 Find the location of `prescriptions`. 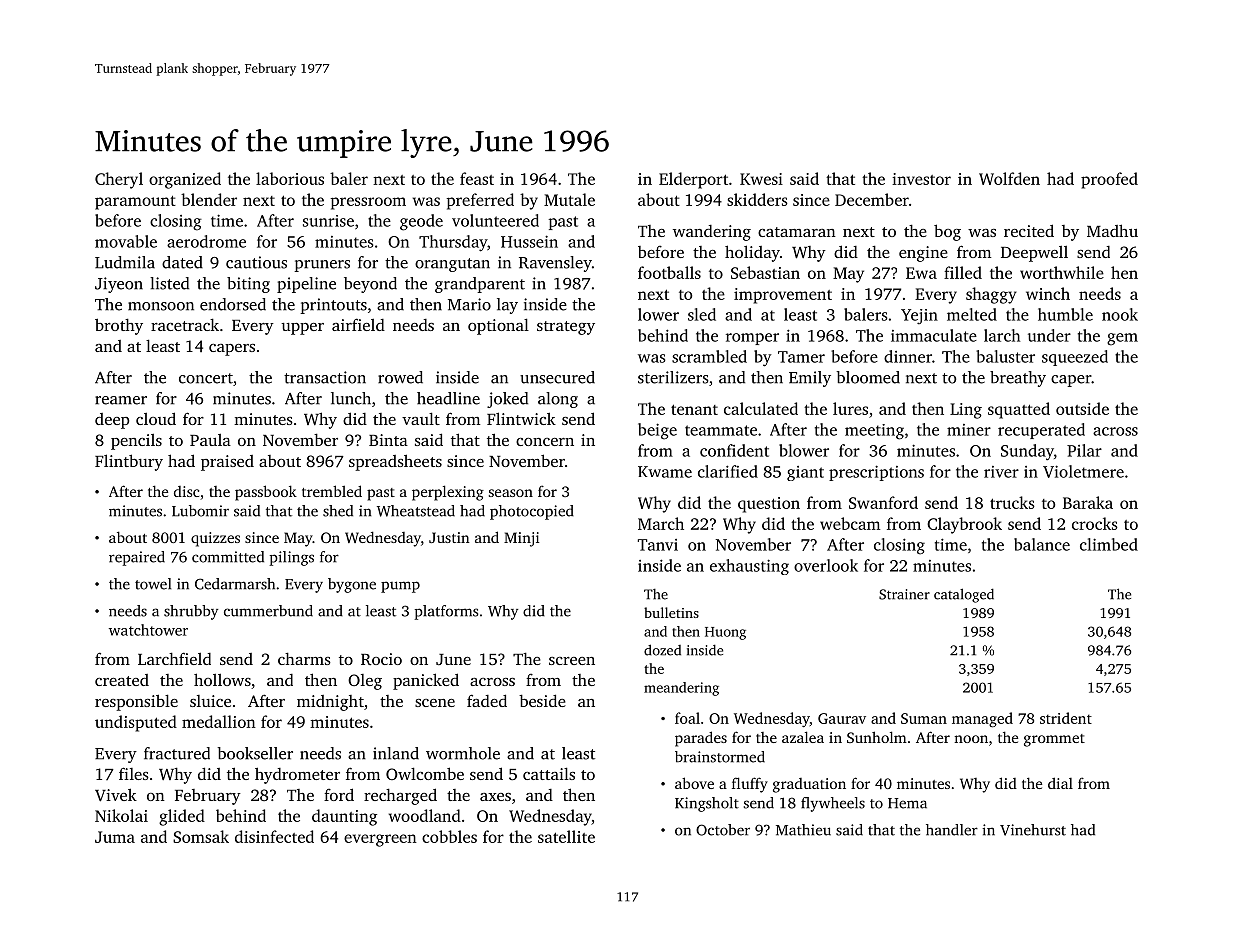

prescriptions is located at coordinates (876, 473).
